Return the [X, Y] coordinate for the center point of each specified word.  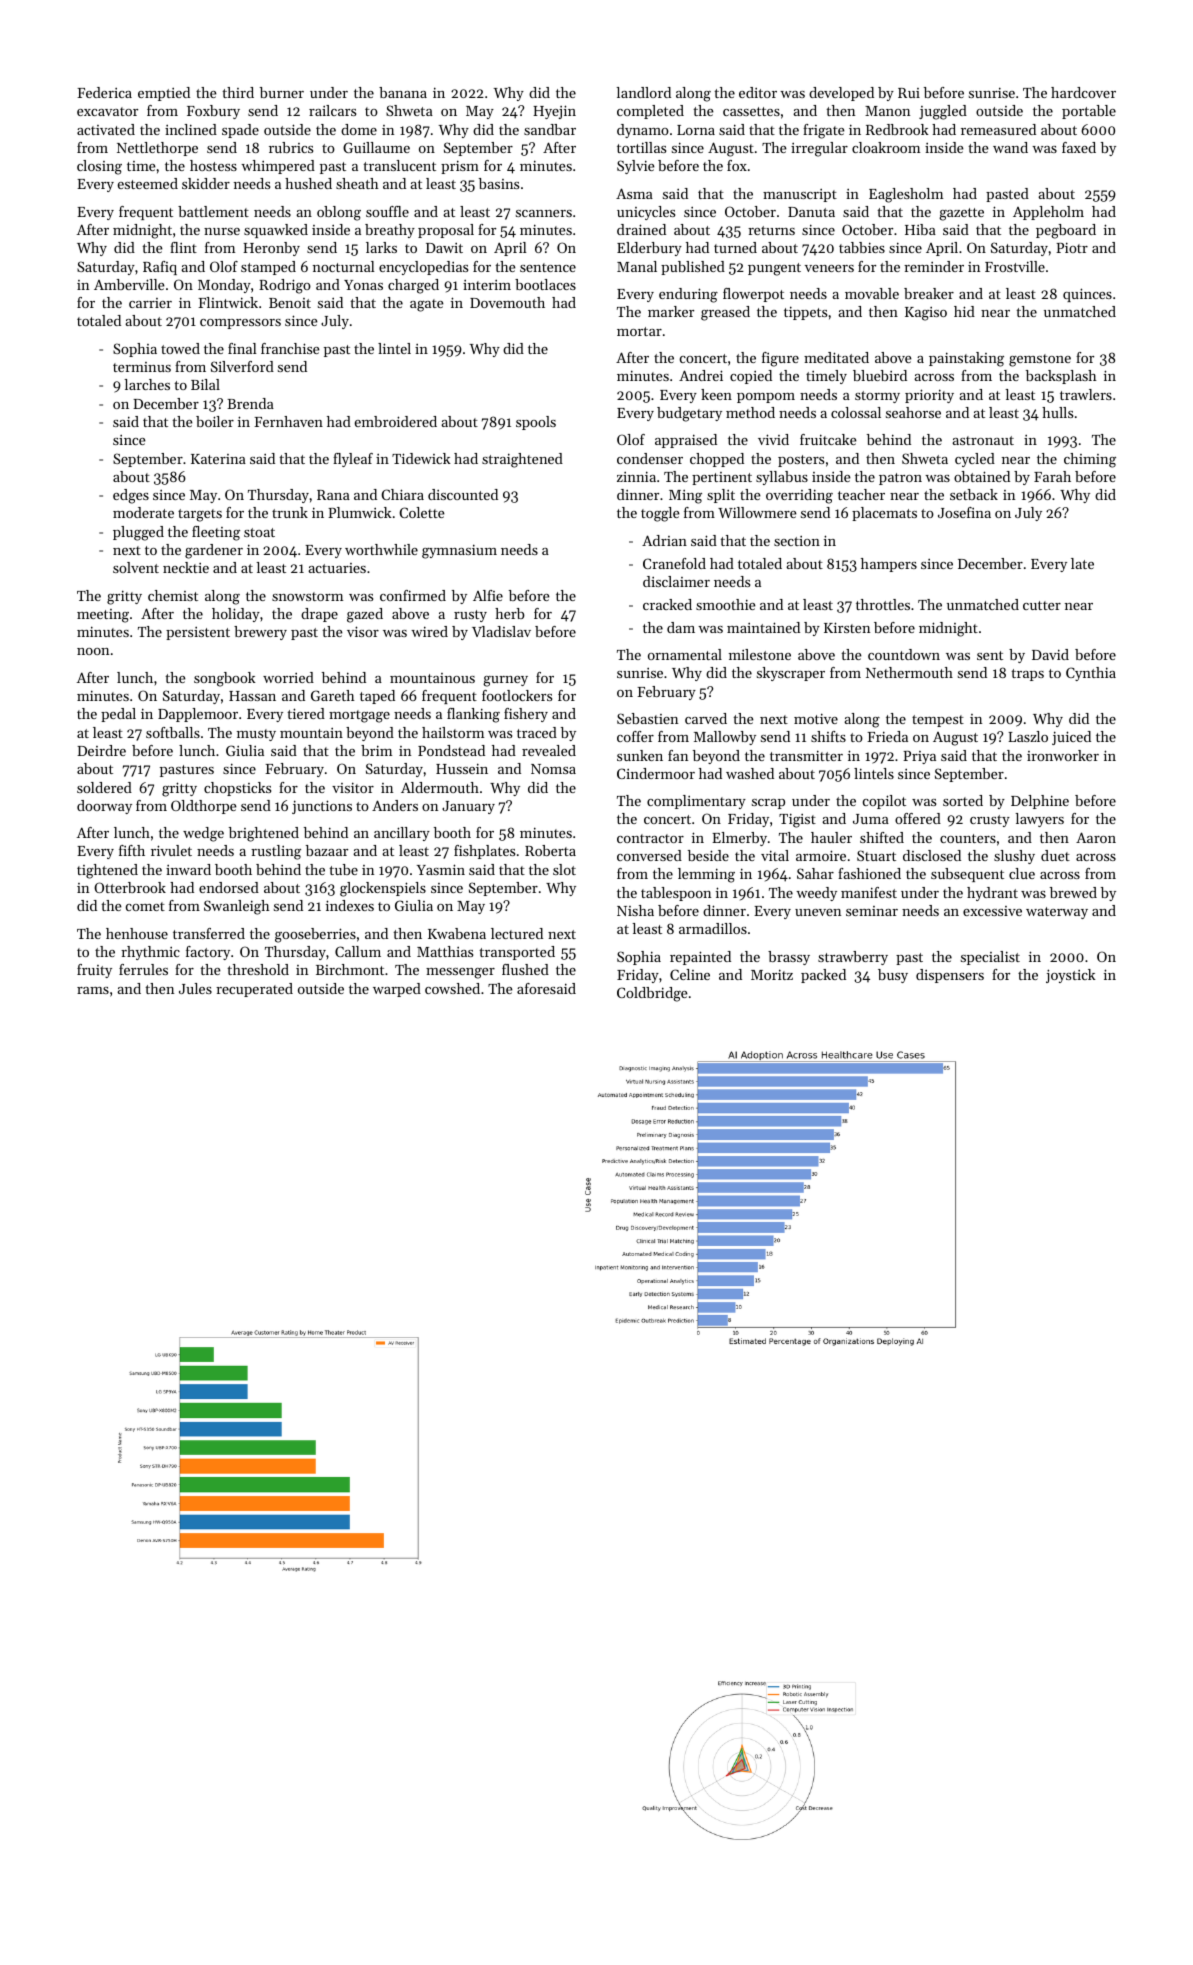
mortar [639, 331]
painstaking [966, 359]
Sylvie [636, 167]
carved [706, 718]
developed [841, 94]
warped [397, 990]
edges [131, 496]
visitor [353, 787]
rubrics [291, 147]
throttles [883, 604]
